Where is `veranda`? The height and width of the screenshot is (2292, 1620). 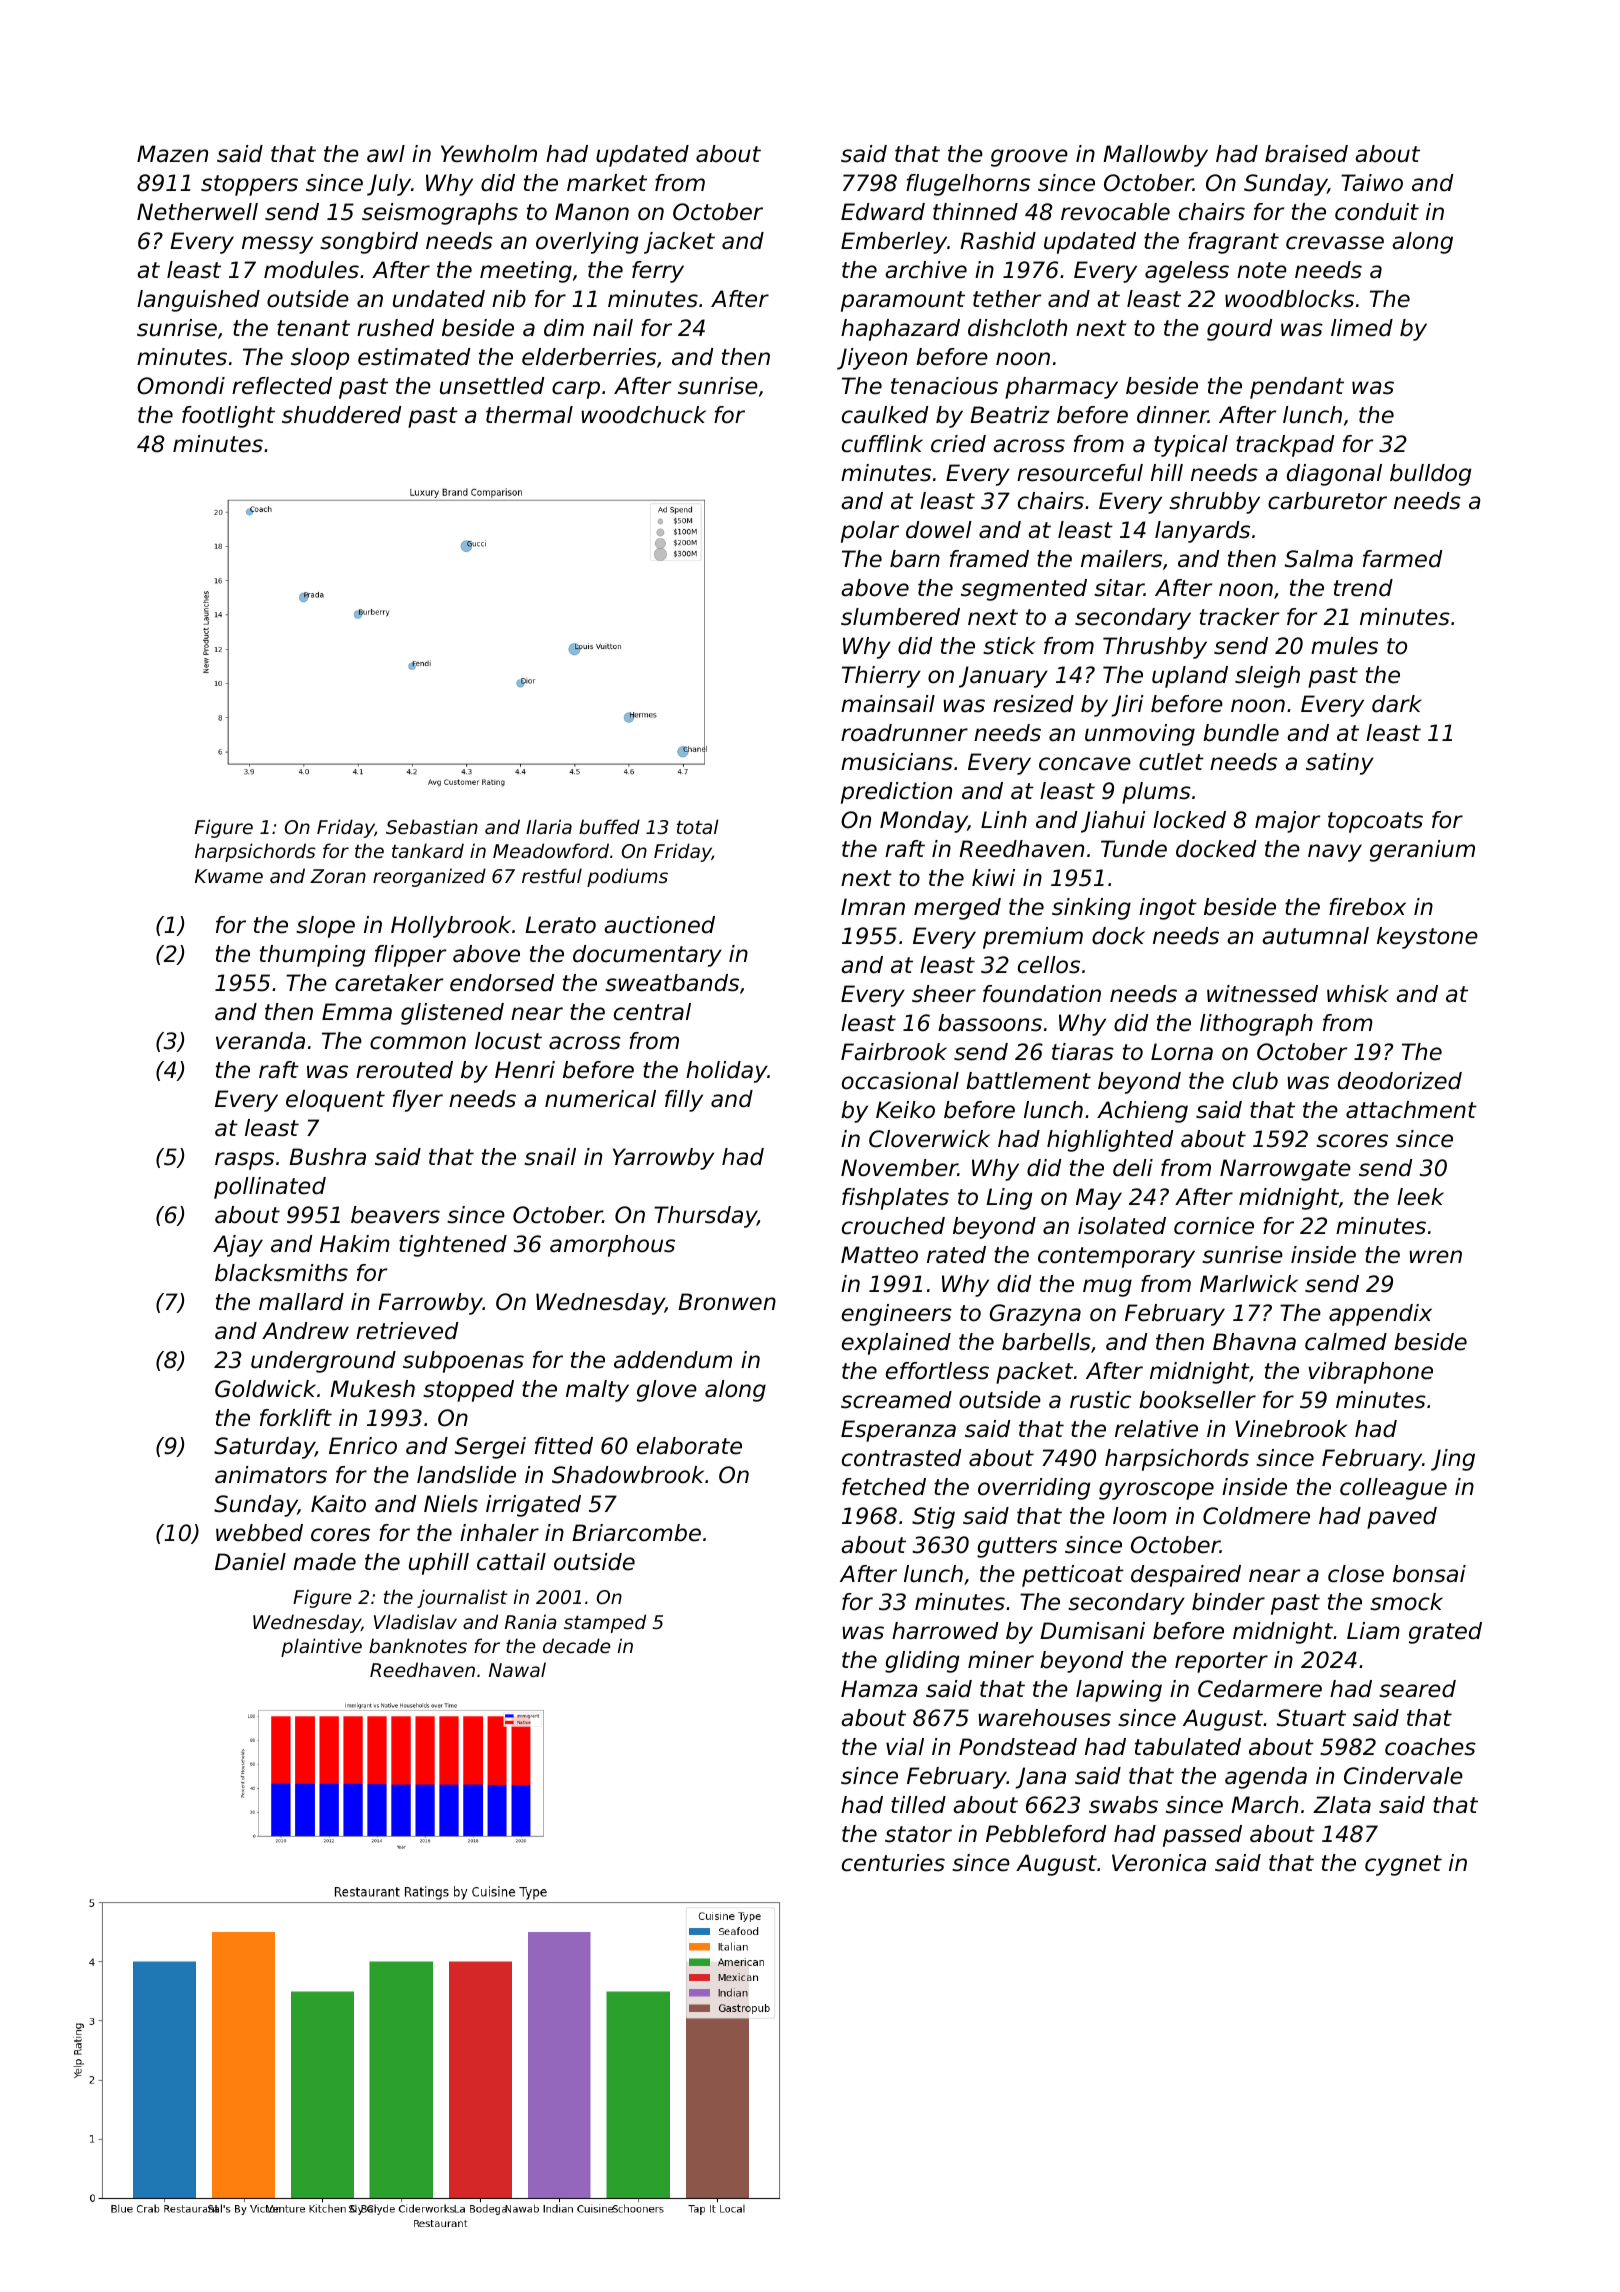
veranda is located at coordinates (260, 1041).
